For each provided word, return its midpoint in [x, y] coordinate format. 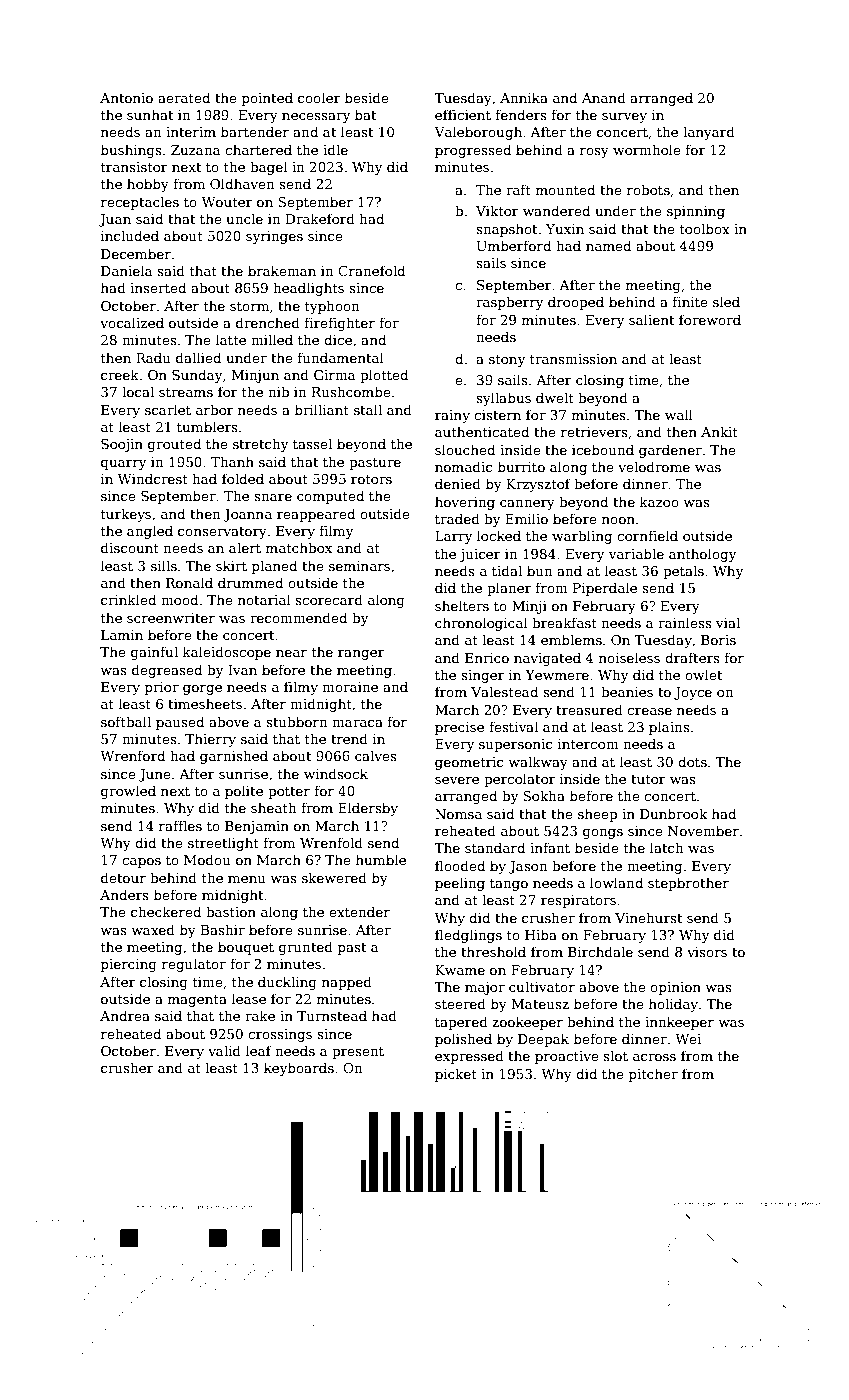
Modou [207, 859]
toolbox [705, 228]
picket [456, 1075]
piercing [129, 965]
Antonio [126, 98]
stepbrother [688, 884]
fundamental [340, 357]
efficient [463, 114]
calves [376, 755]
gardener [670, 451]
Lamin [122, 635]
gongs [603, 834]
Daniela [127, 270]
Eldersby [368, 809]
